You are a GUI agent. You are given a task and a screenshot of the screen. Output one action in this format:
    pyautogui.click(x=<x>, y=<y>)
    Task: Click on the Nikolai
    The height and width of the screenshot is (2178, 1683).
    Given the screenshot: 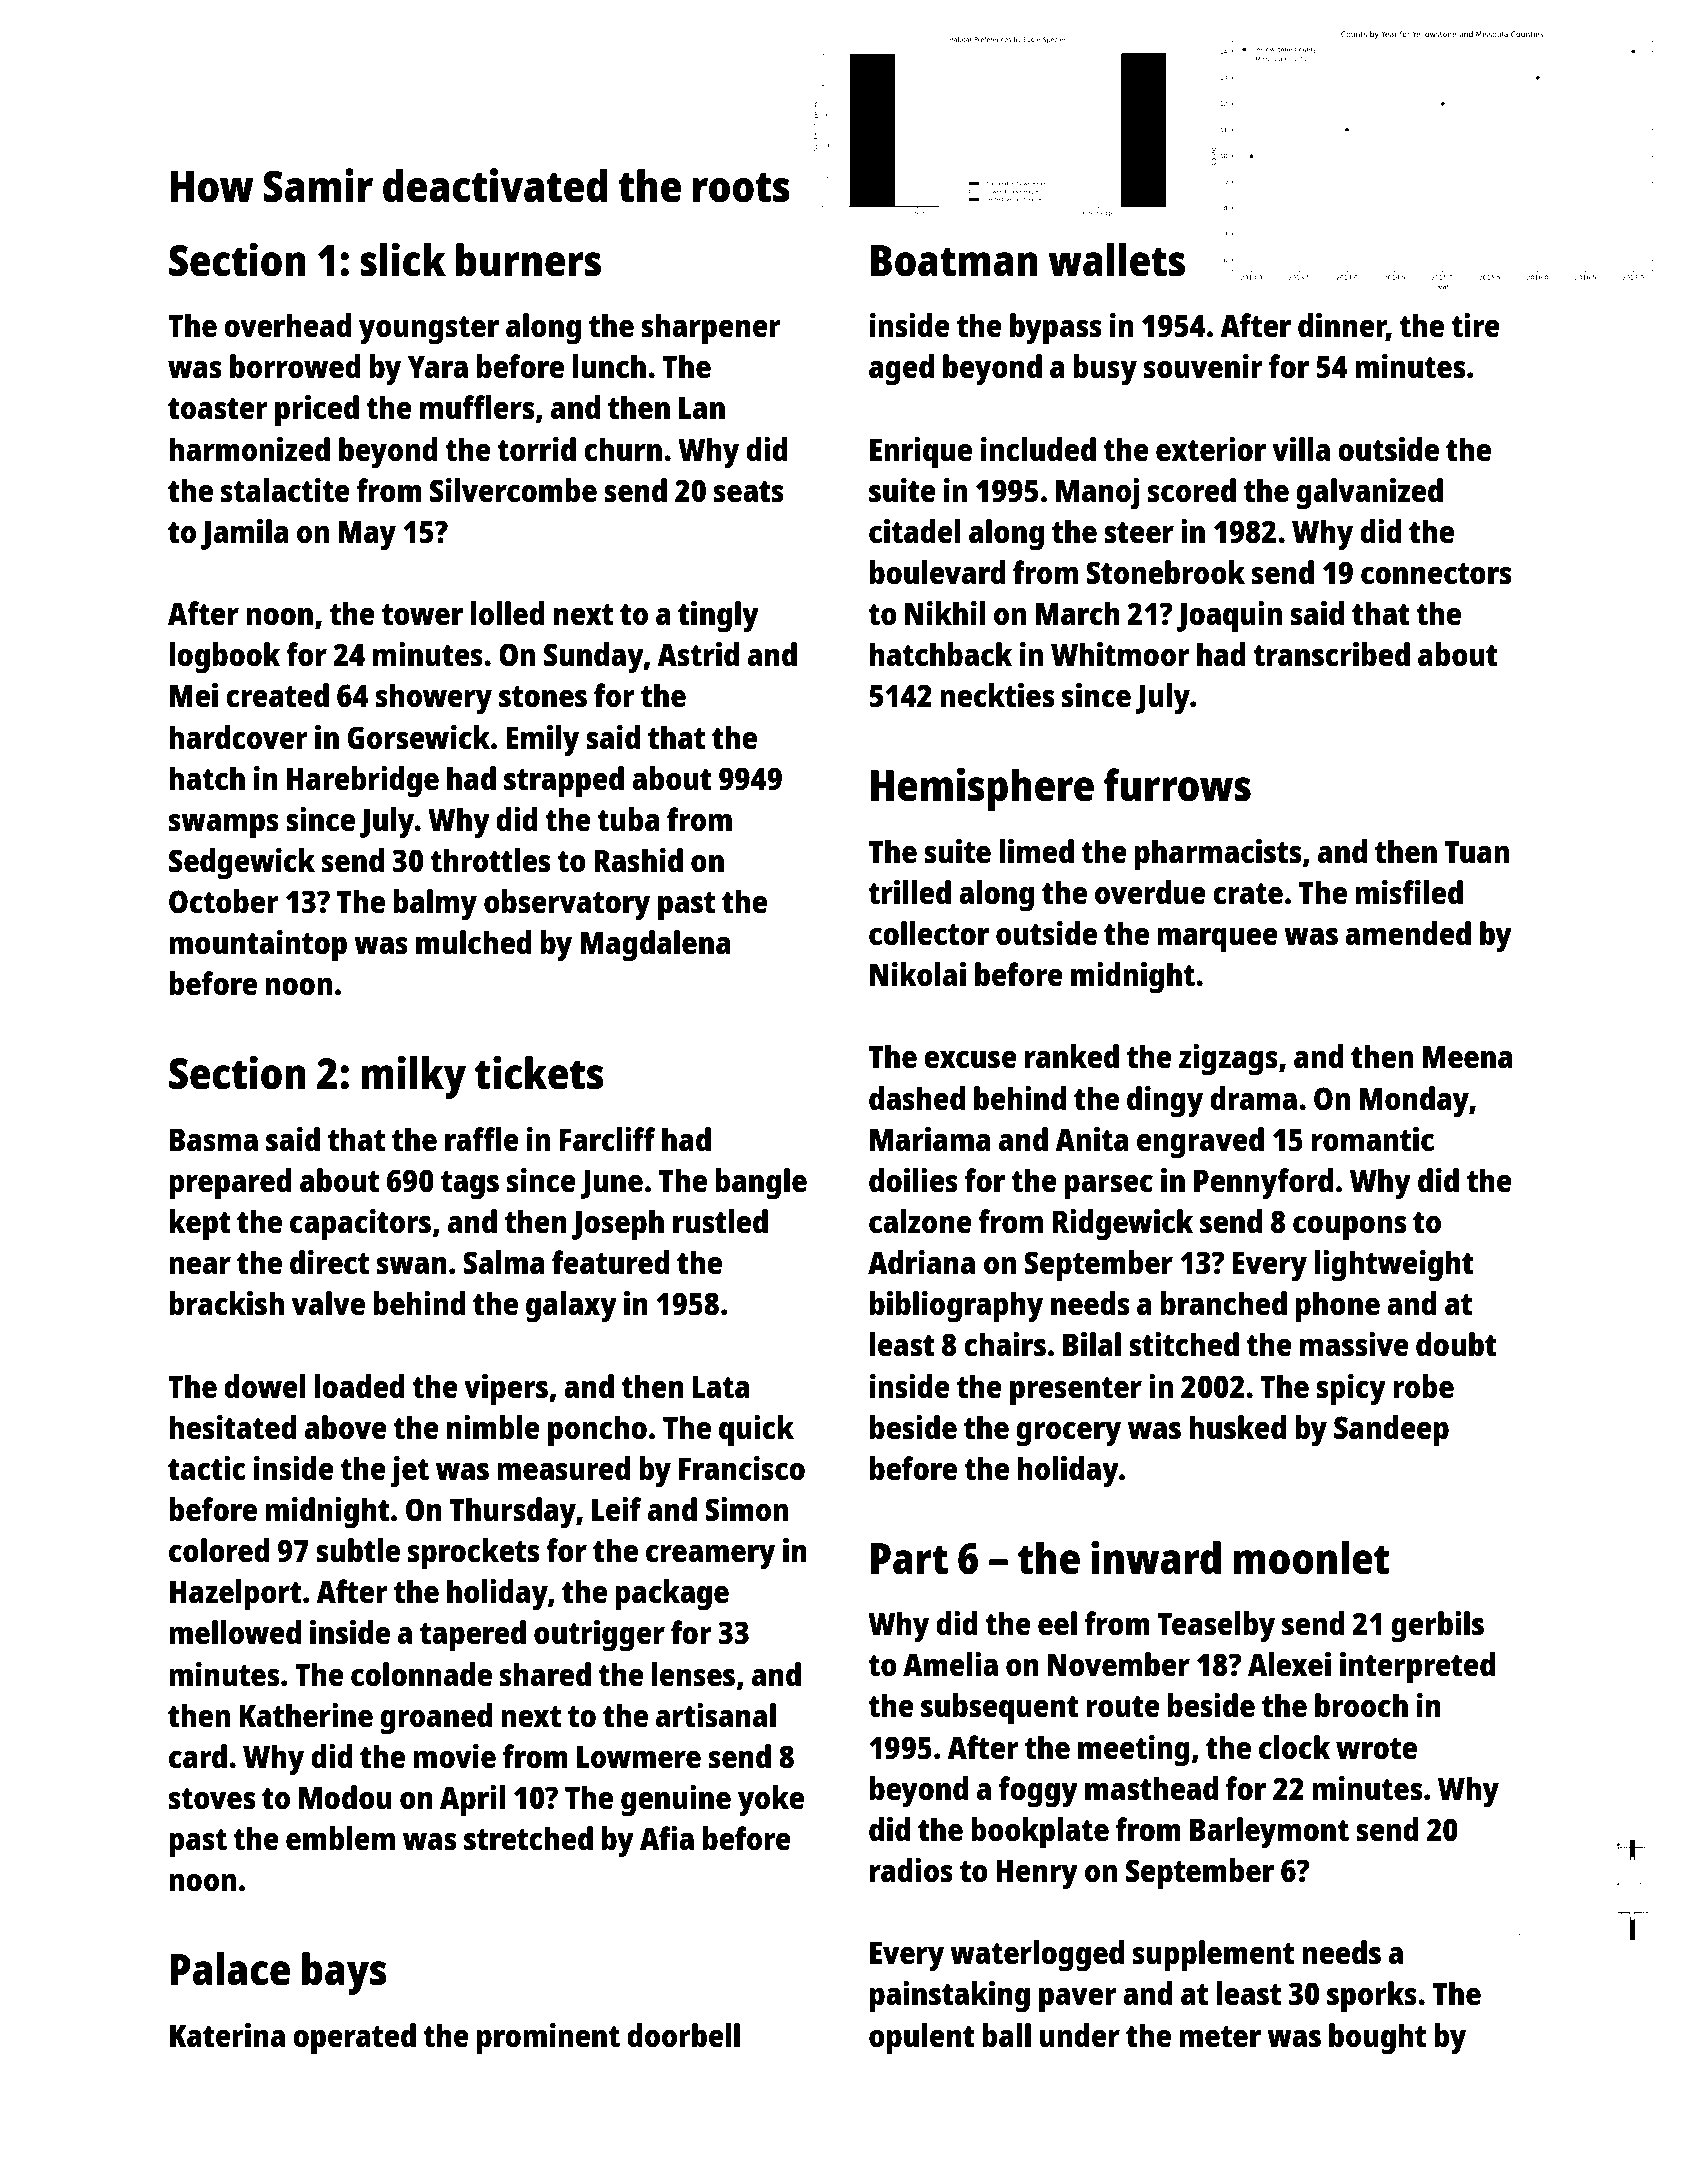 What is the action you would take?
    pyautogui.click(x=918, y=974)
